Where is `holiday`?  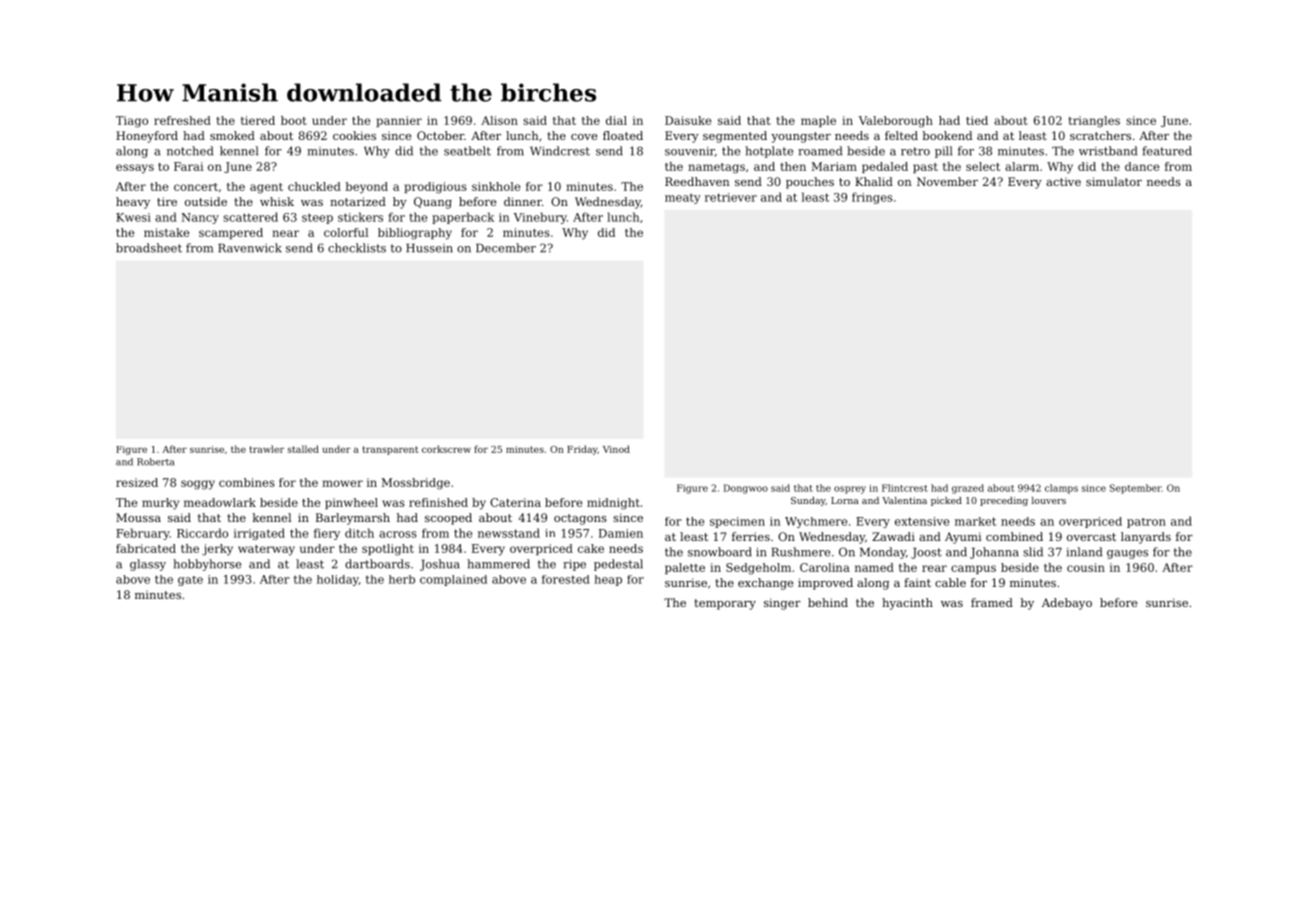 holiday is located at coordinates (338, 580).
